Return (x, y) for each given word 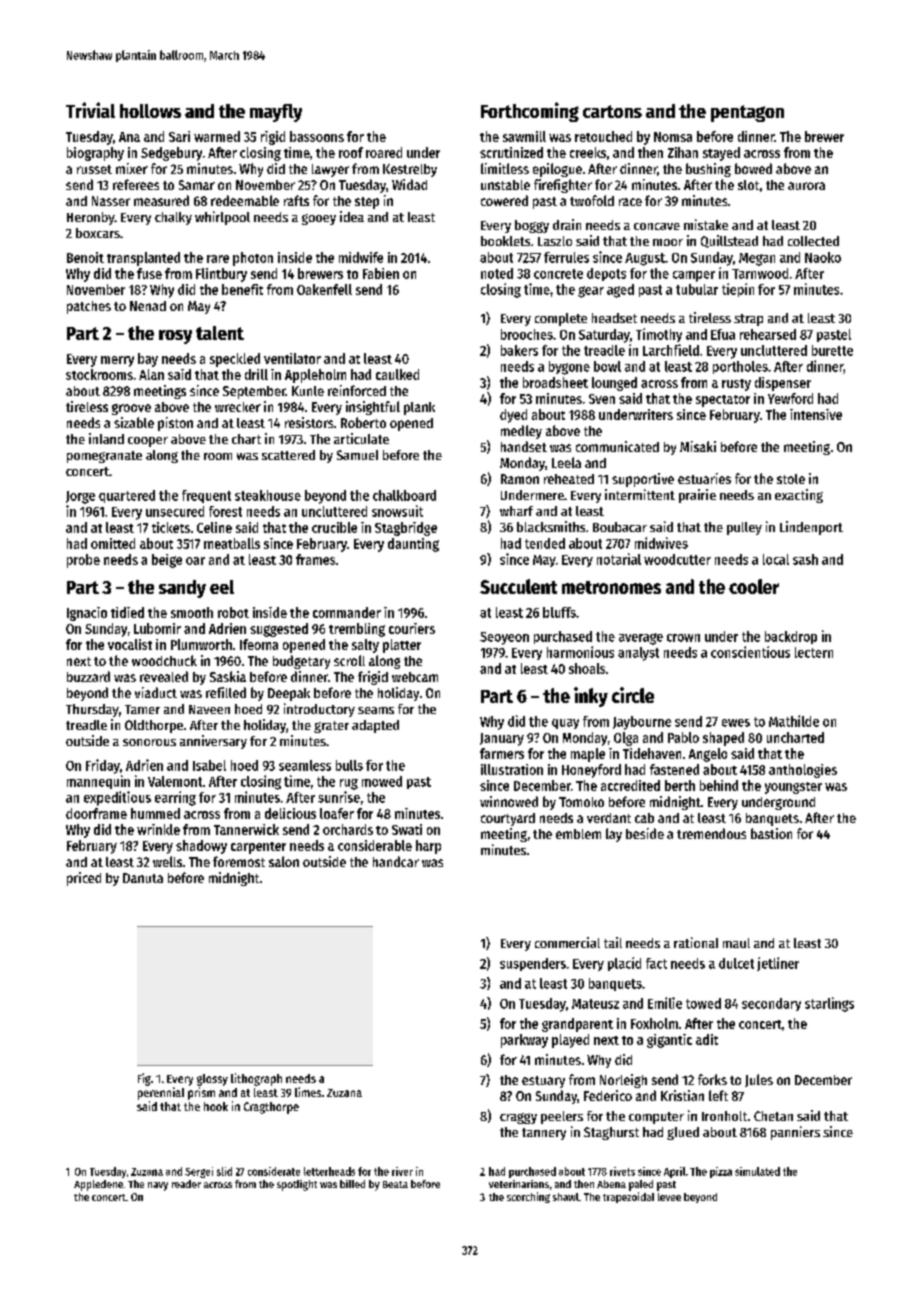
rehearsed (768, 334)
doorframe (96, 813)
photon (253, 259)
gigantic (669, 1041)
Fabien (381, 273)
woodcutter (677, 559)
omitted (113, 543)
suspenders (533, 964)
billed (352, 1184)
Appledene (98, 1185)
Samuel (357, 455)
